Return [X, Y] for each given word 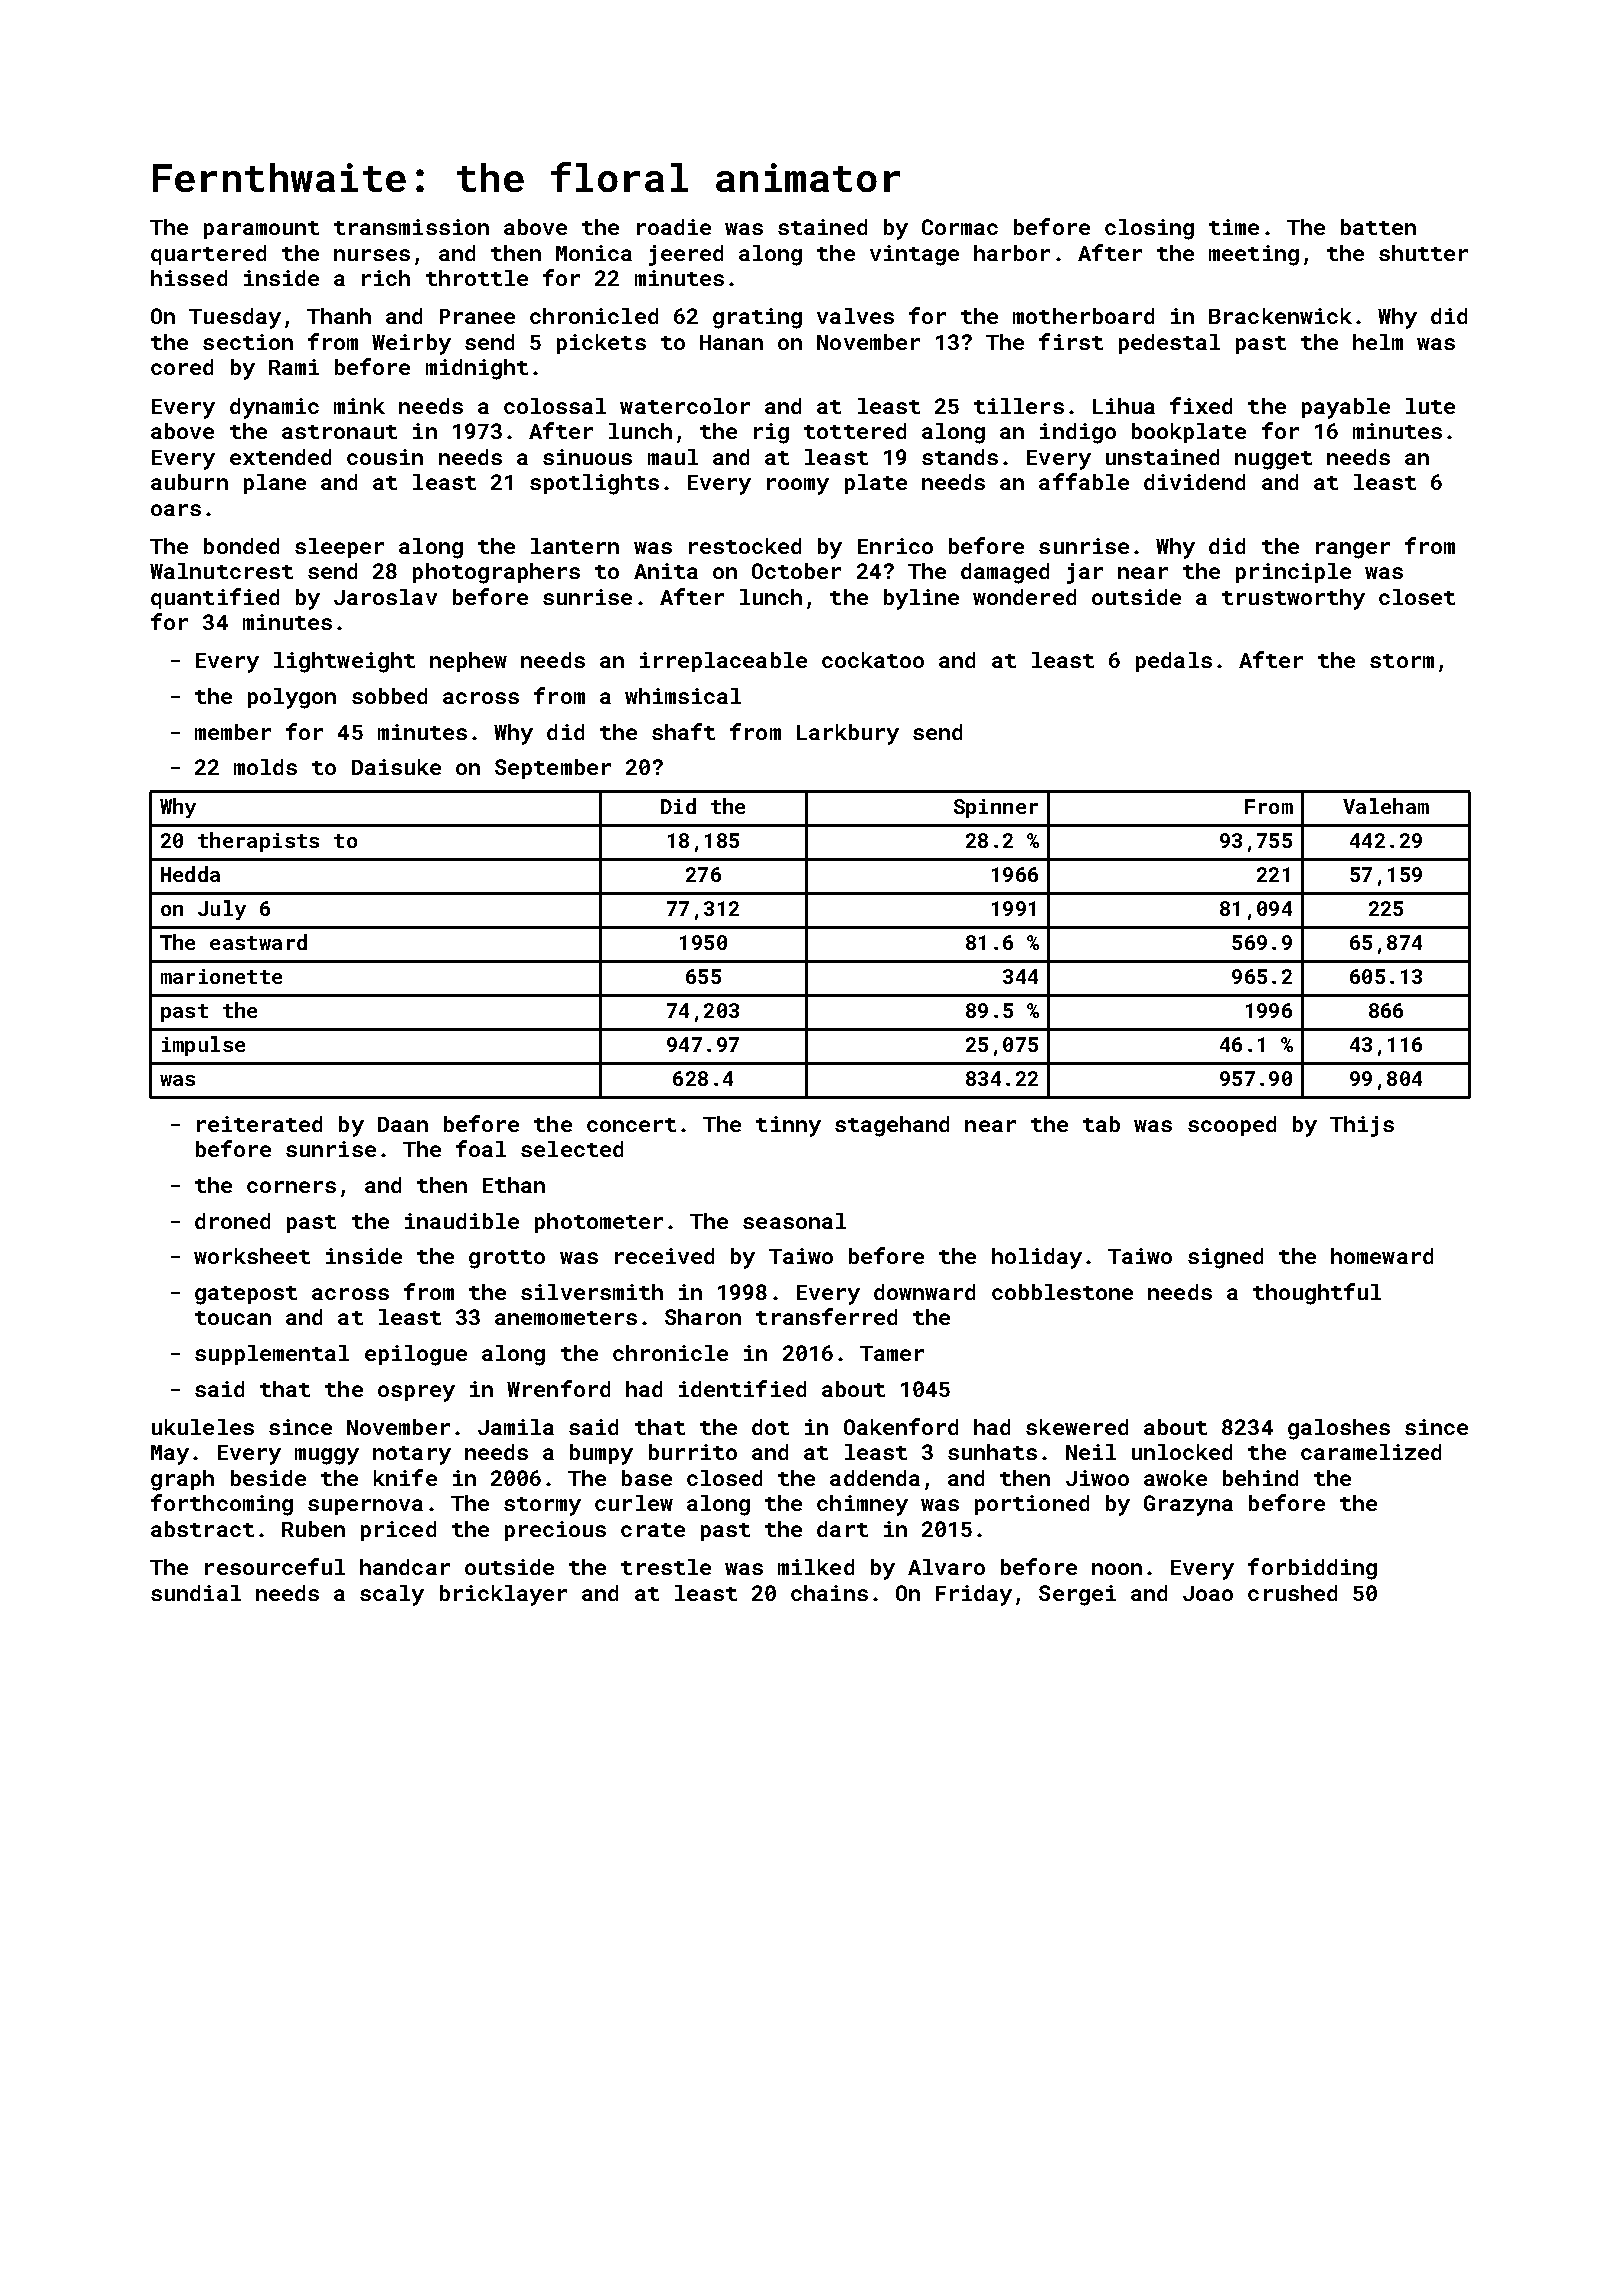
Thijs [1362, 1126]
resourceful [275, 1566]
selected [572, 1149]
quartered [208, 255]
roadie [674, 227]
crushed [1292, 1593]
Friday [974, 1595]
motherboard [1083, 316]
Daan [403, 1124]
